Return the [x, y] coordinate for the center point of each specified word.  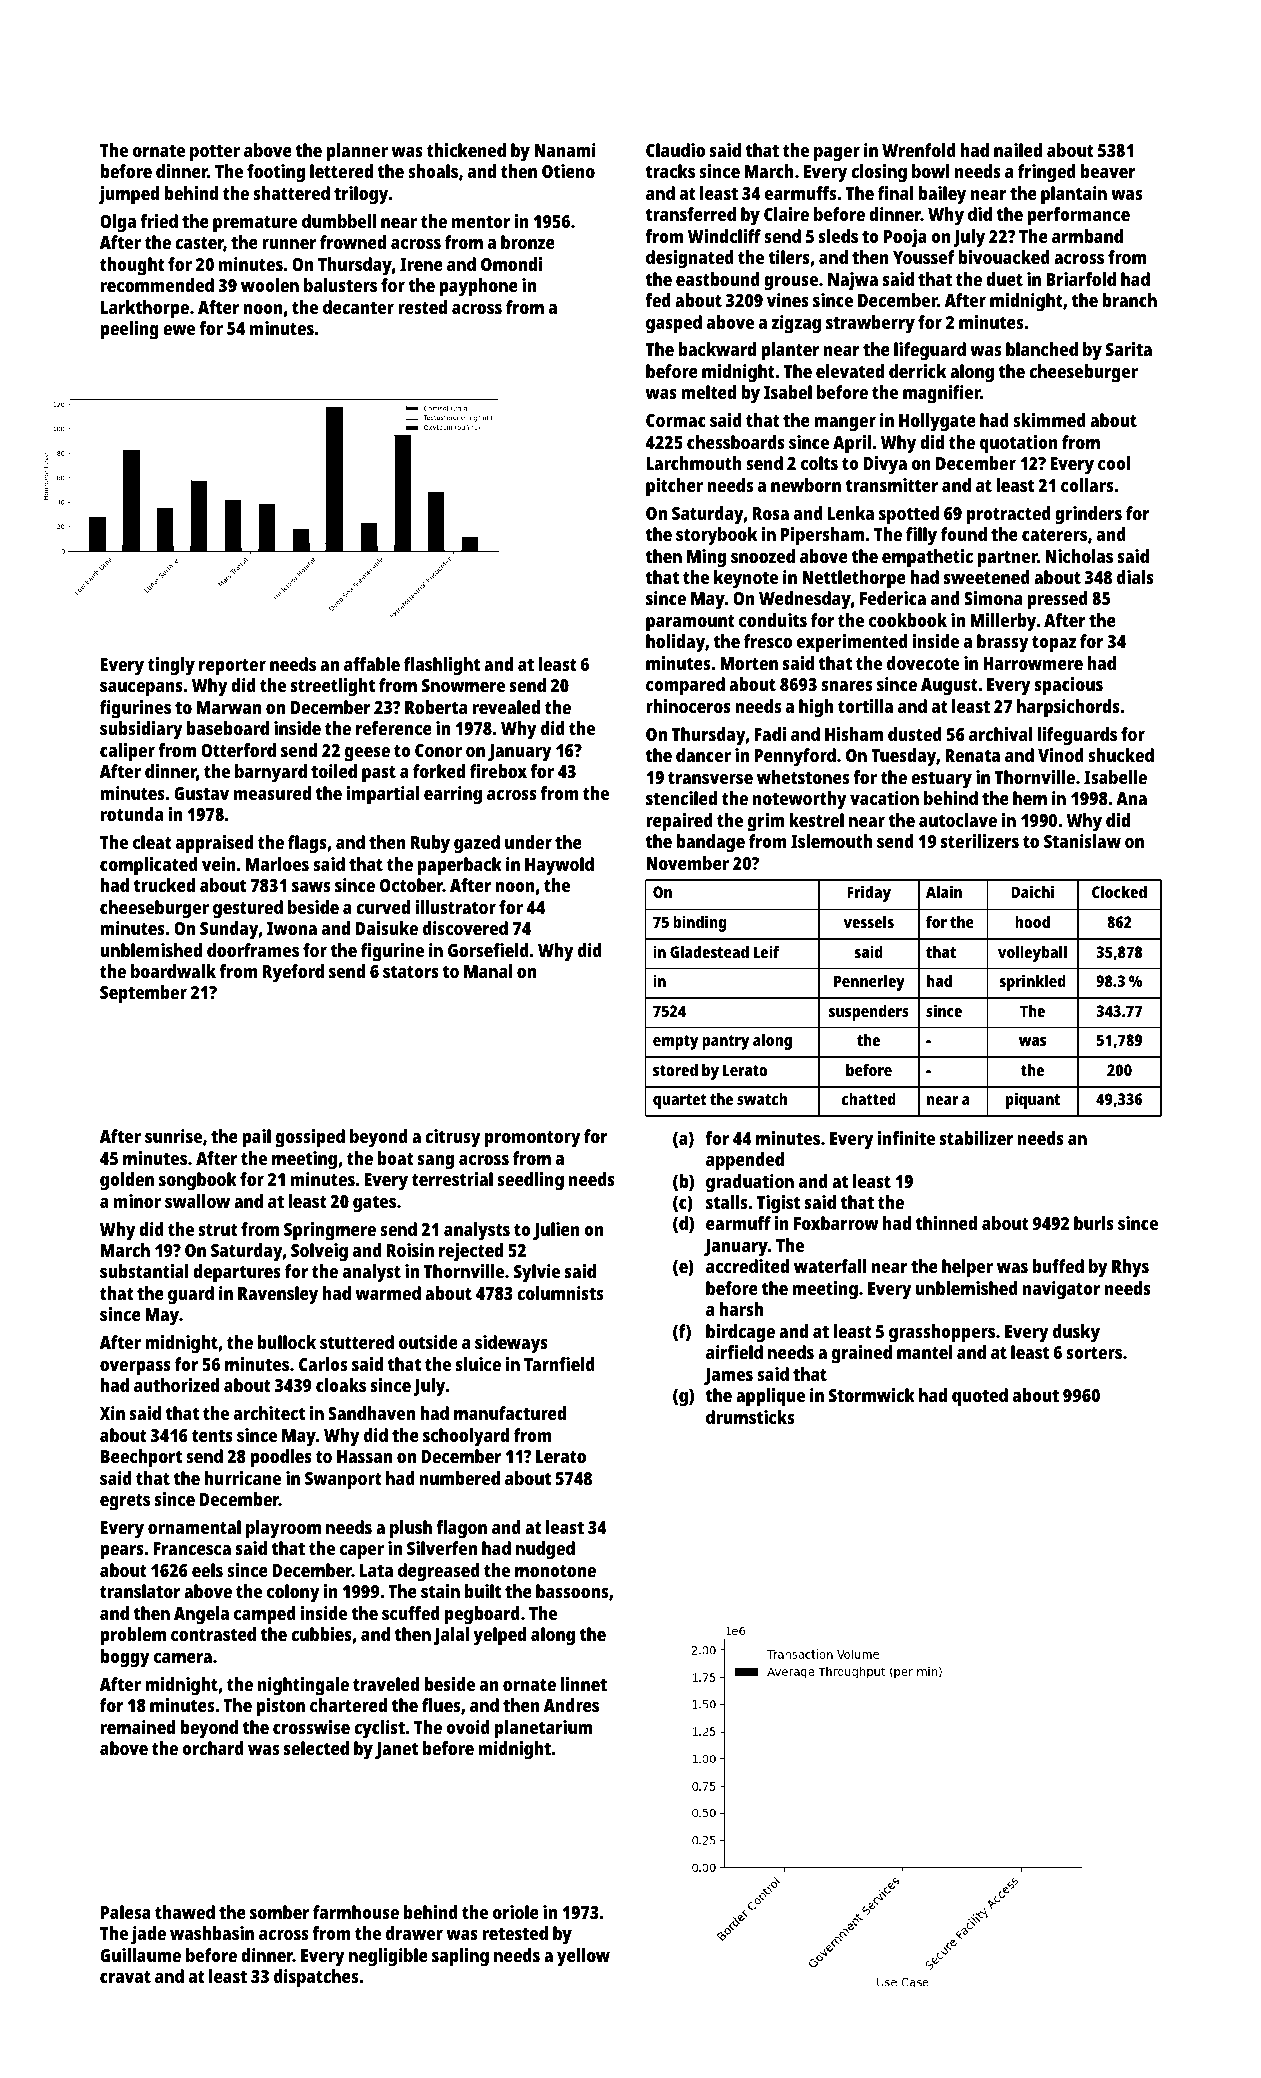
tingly [171, 666]
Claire [786, 214]
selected [316, 1748]
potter [215, 153]
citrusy [453, 1138]
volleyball [1032, 954]
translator [140, 1591]
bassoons [572, 1591]
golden [127, 1181]
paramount [690, 623]
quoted [980, 1397]
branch [1129, 300]
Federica [893, 598]
